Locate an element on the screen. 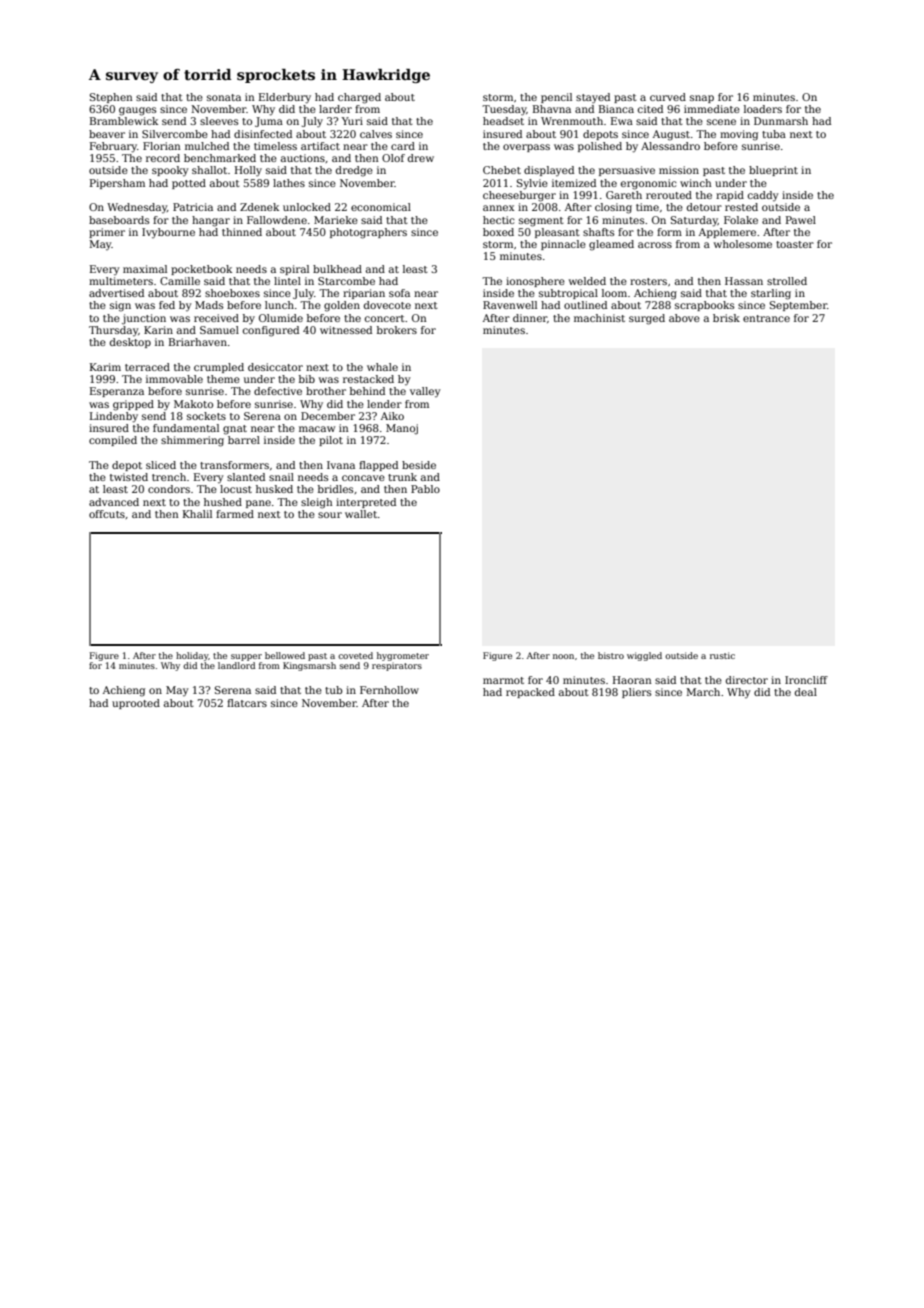  valley is located at coordinates (425, 392).
